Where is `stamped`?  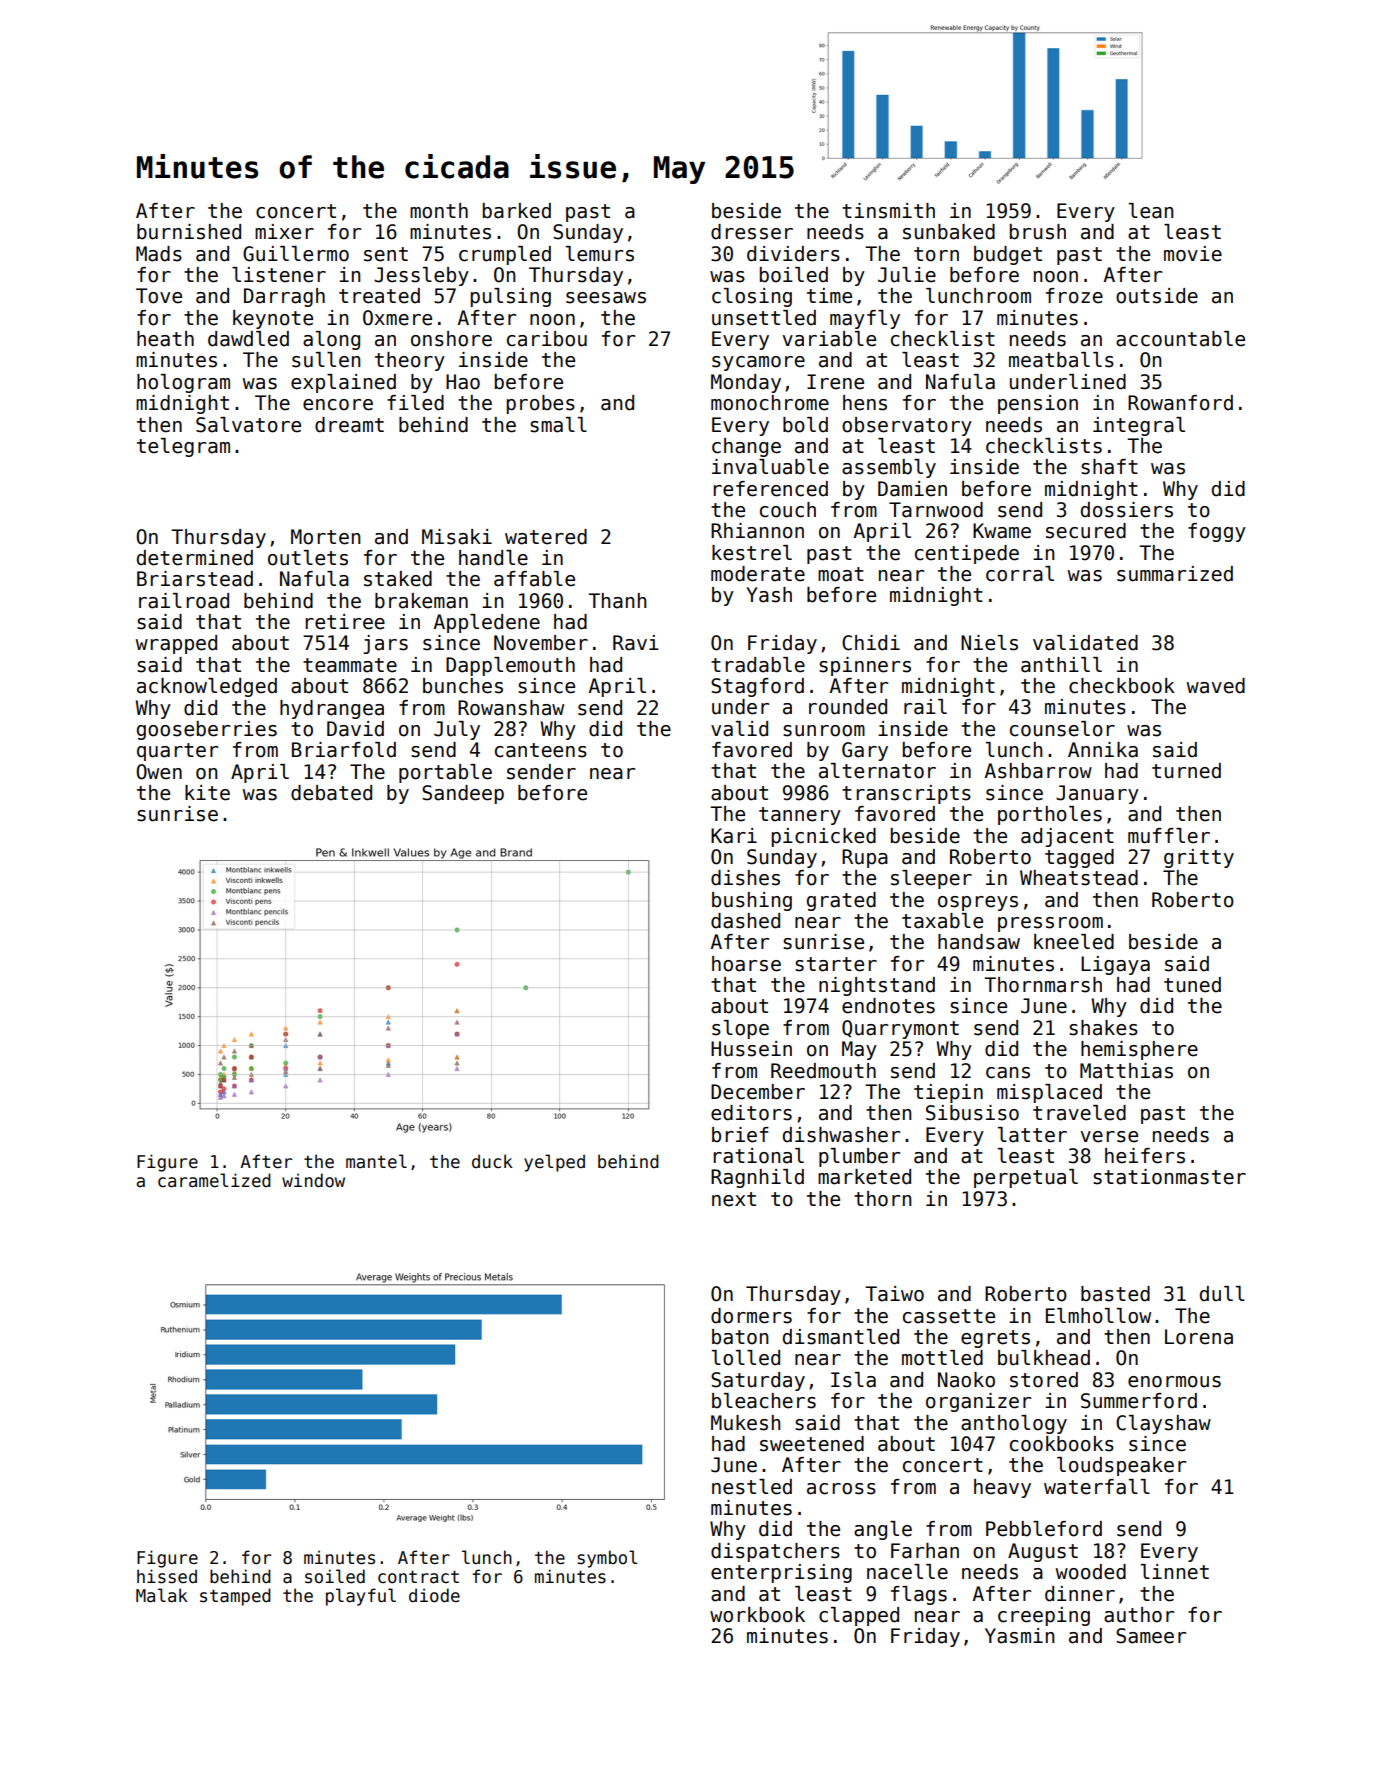 stamped is located at coordinates (235, 1597).
